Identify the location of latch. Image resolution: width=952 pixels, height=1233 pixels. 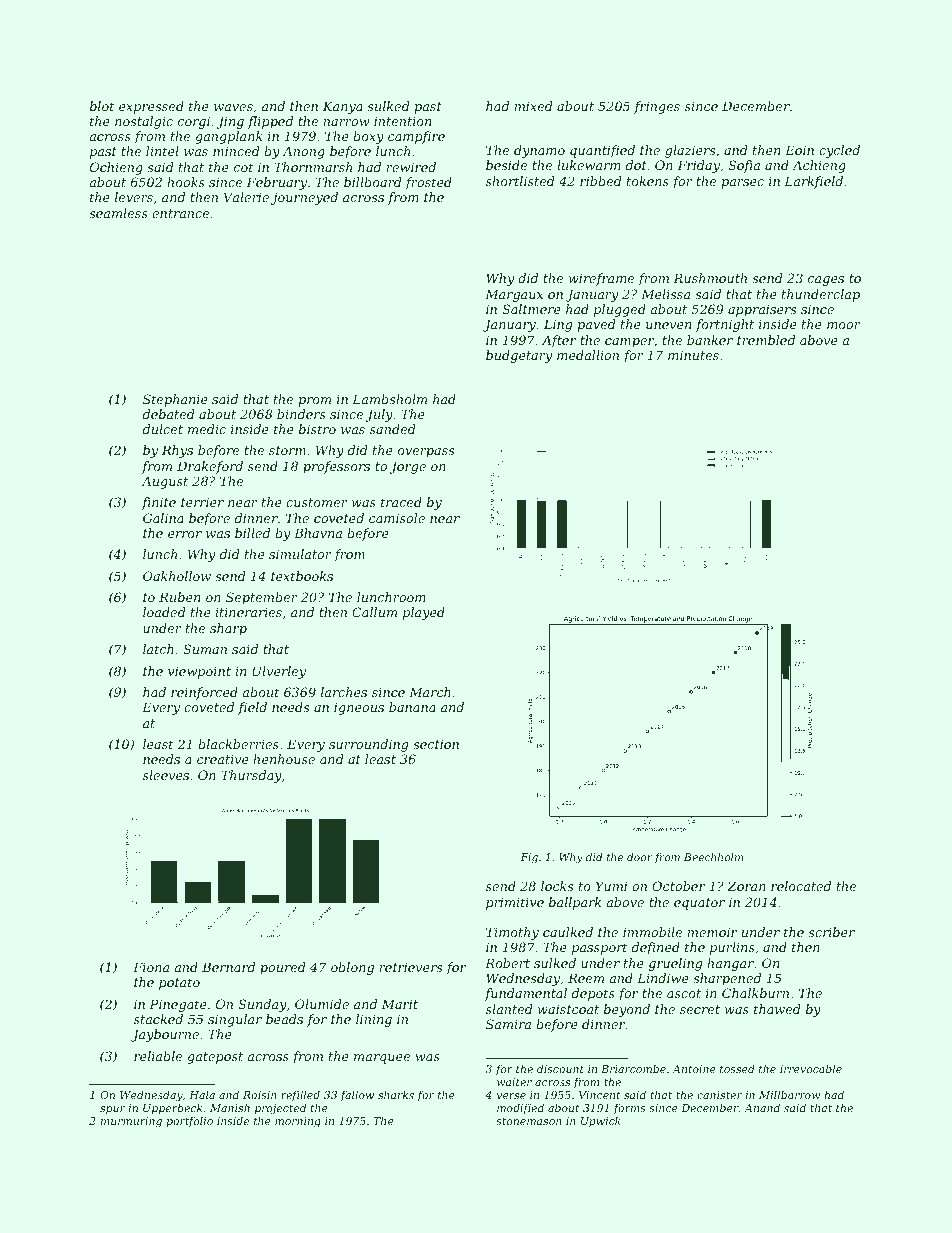
(158, 649).
